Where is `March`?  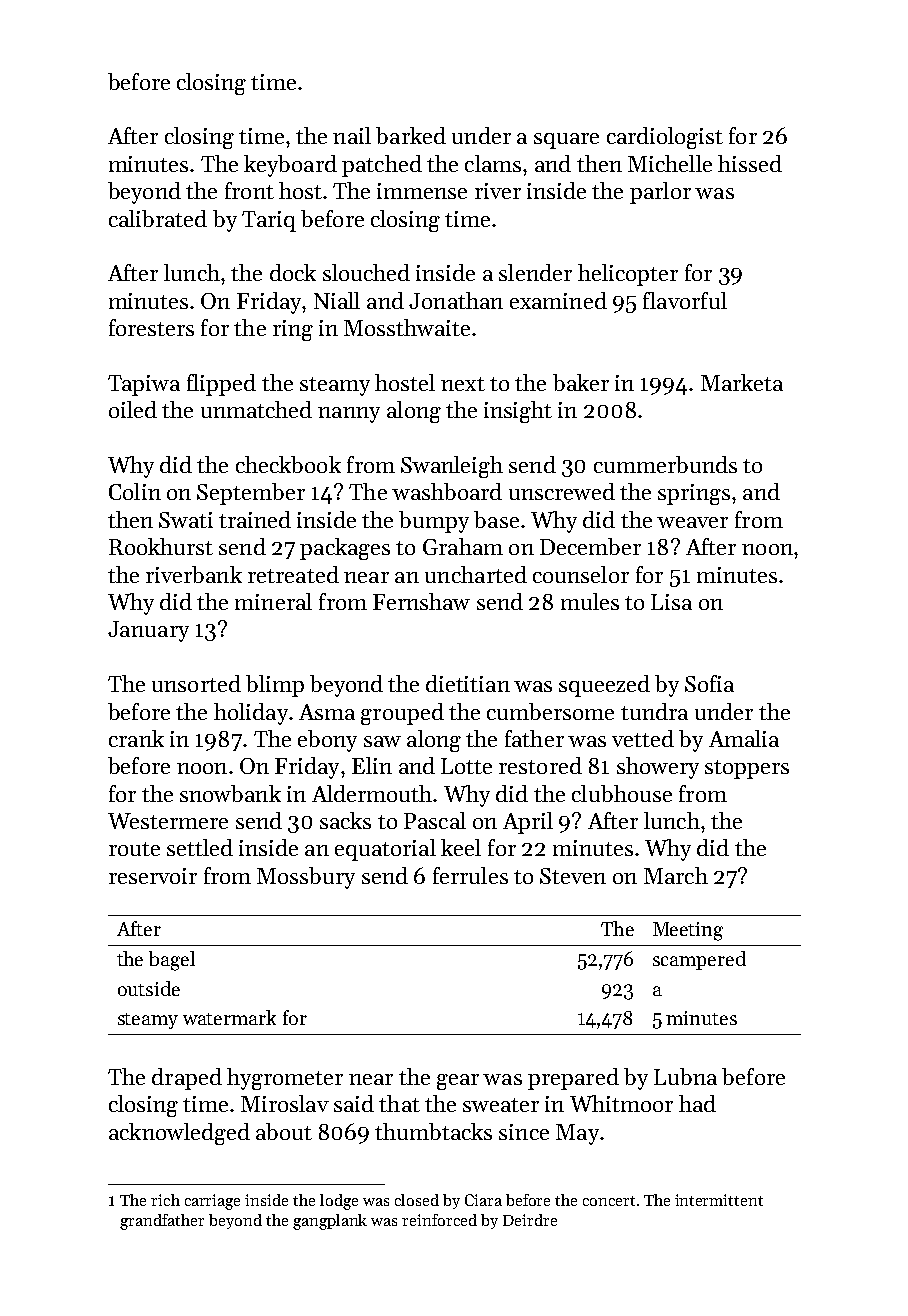
March is located at coordinates (676, 875).
